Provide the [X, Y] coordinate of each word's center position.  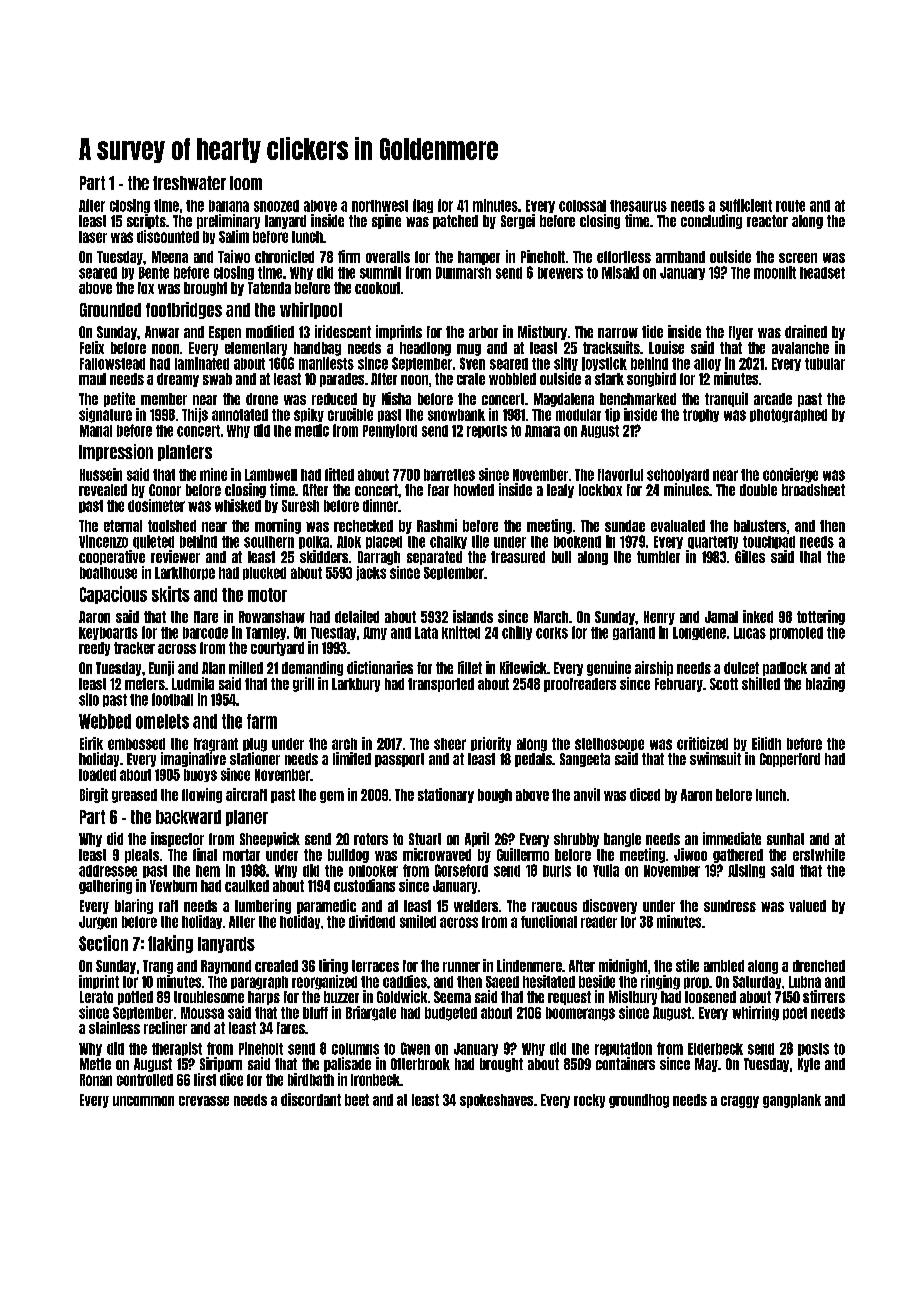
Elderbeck [715, 1049]
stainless [114, 1027]
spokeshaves [496, 1101]
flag [423, 206]
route [790, 206]
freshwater [189, 183]
